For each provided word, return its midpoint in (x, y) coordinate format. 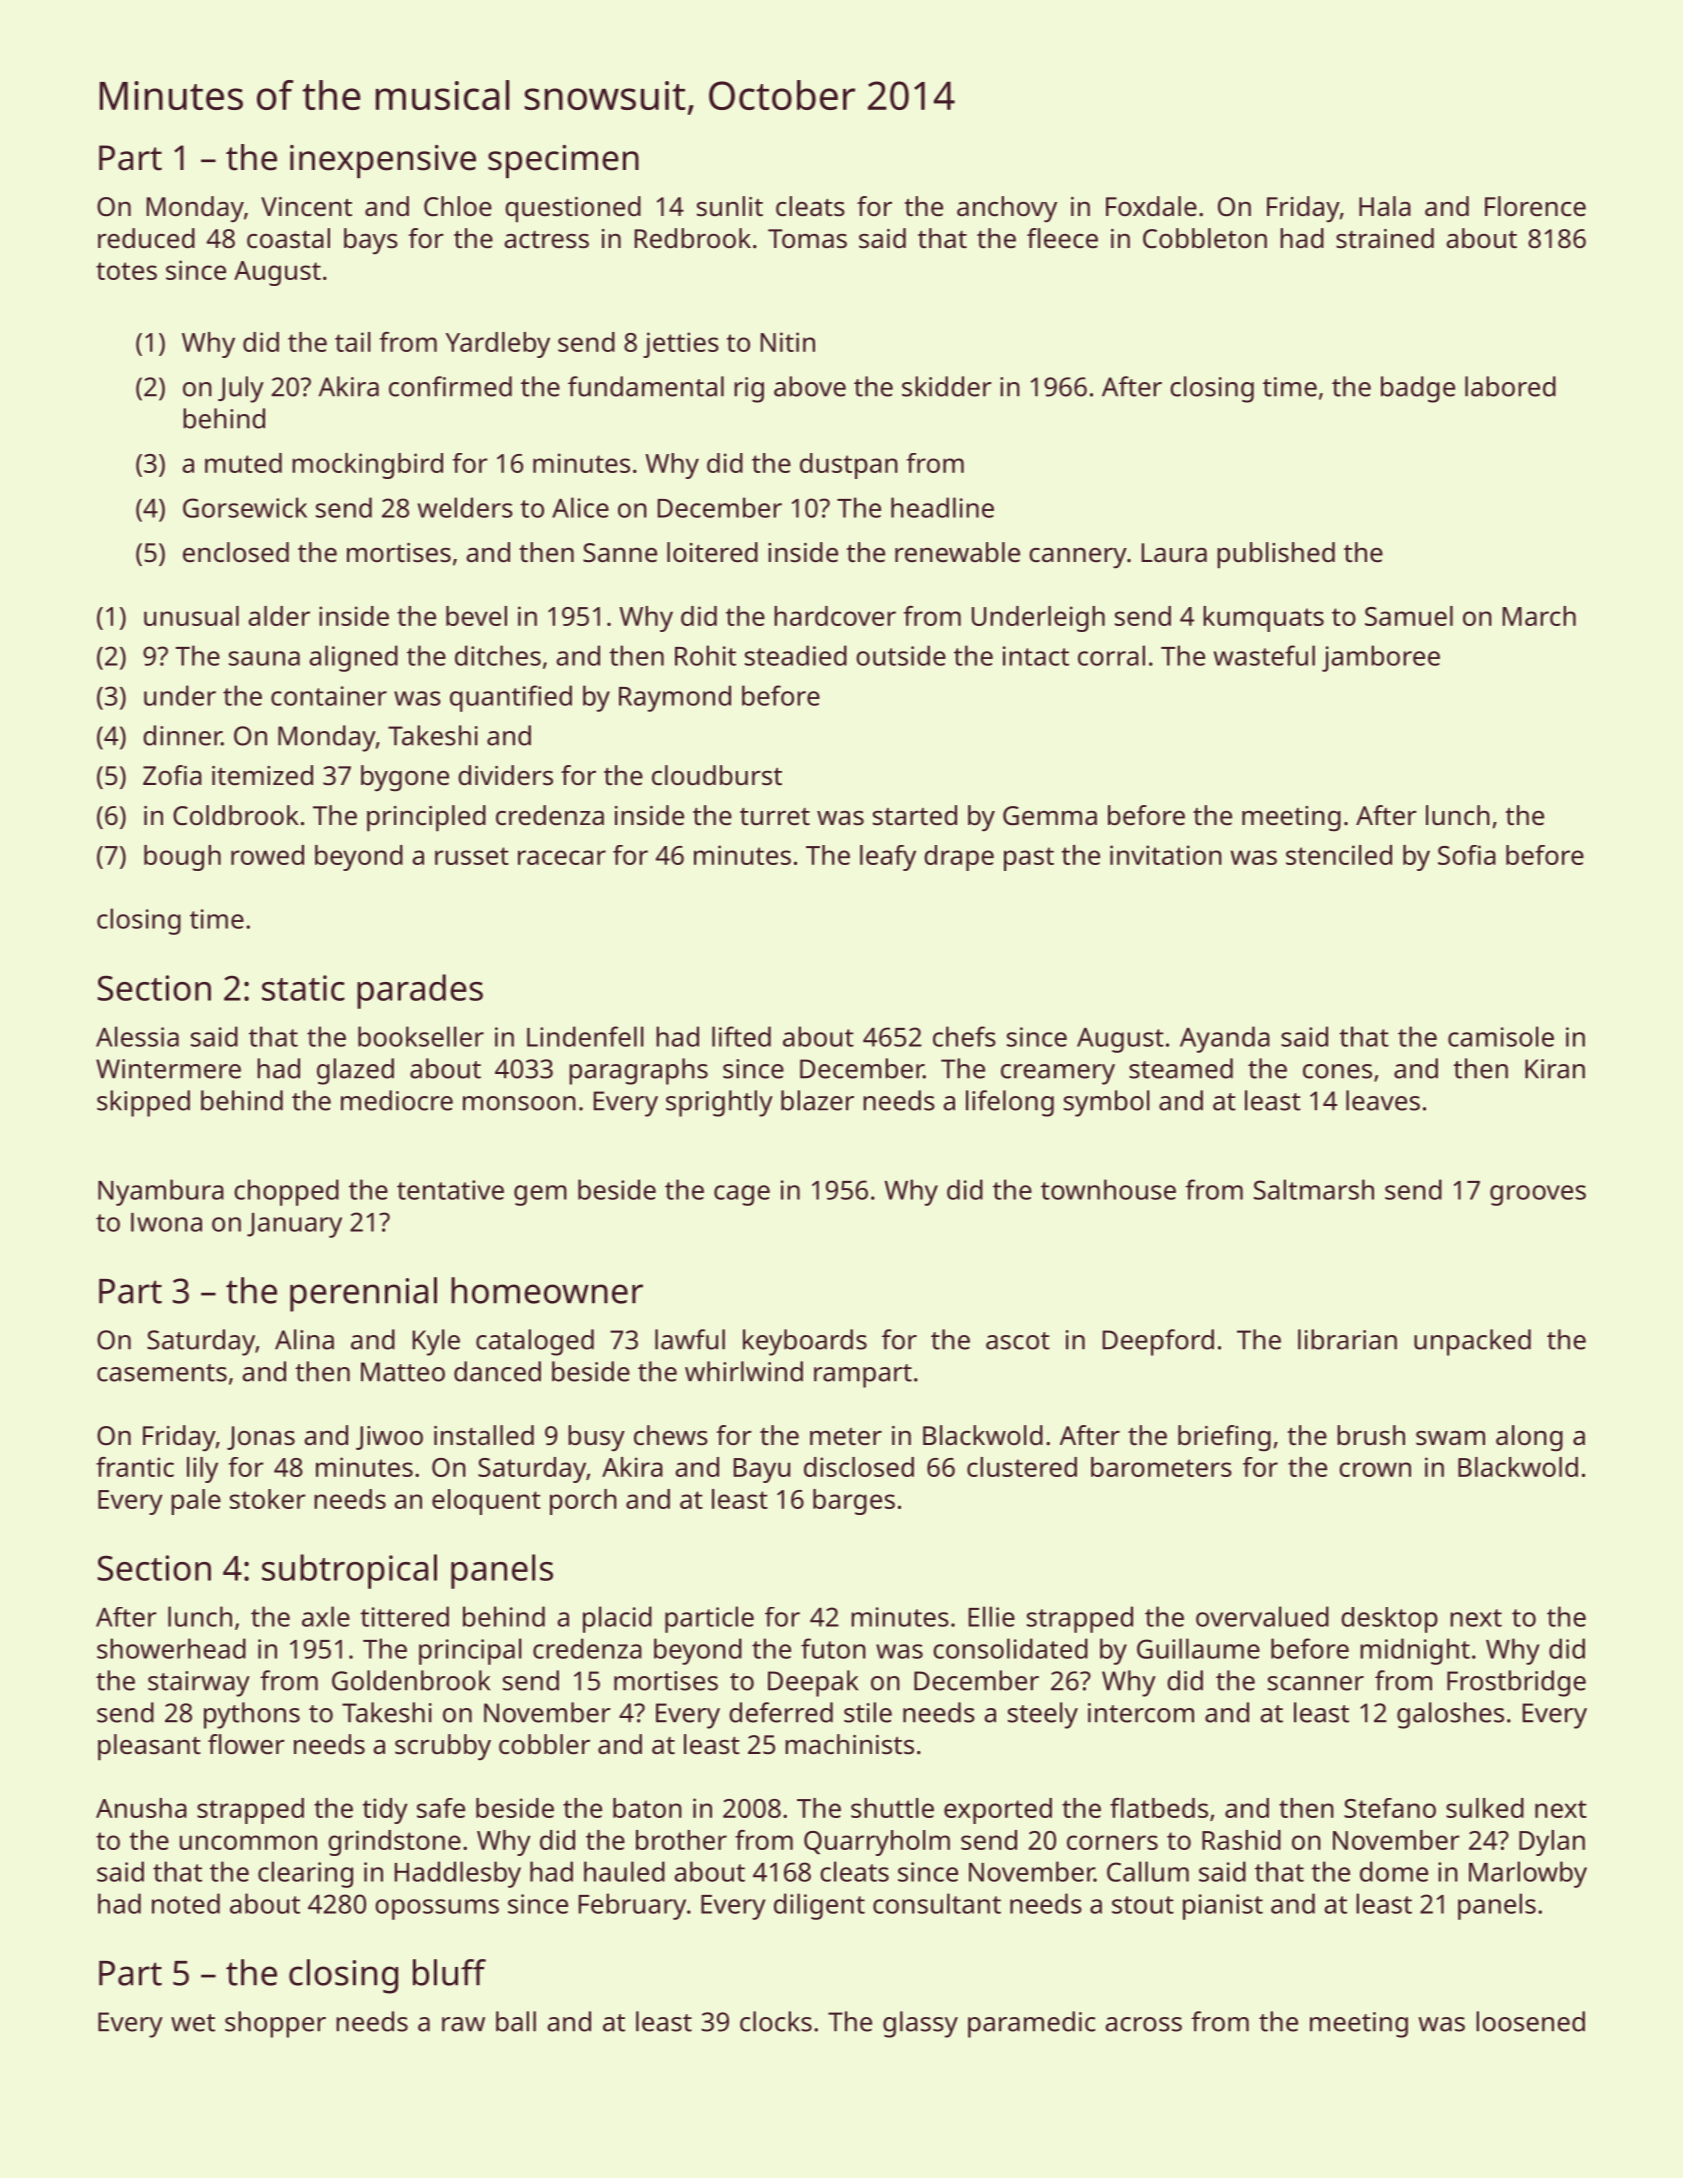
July (241, 389)
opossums (437, 1909)
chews (671, 1435)
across (1143, 2024)
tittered (404, 1616)
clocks (776, 2021)
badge (1418, 389)
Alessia (137, 1036)
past (1029, 859)
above (810, 386)
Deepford (1158, 1342)
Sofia (1467, 855)
